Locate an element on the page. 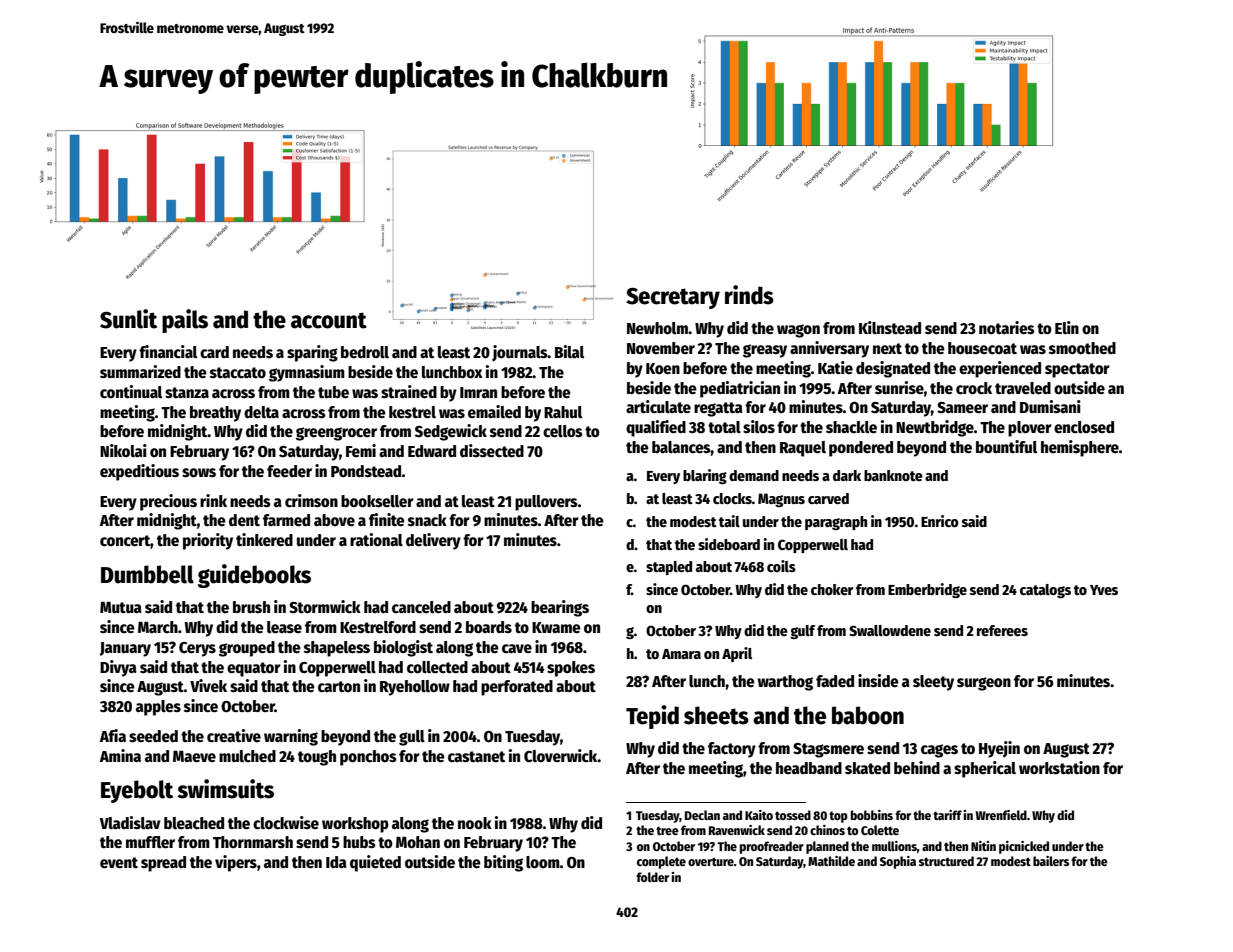  carton is located at coordinates (339, 686).
